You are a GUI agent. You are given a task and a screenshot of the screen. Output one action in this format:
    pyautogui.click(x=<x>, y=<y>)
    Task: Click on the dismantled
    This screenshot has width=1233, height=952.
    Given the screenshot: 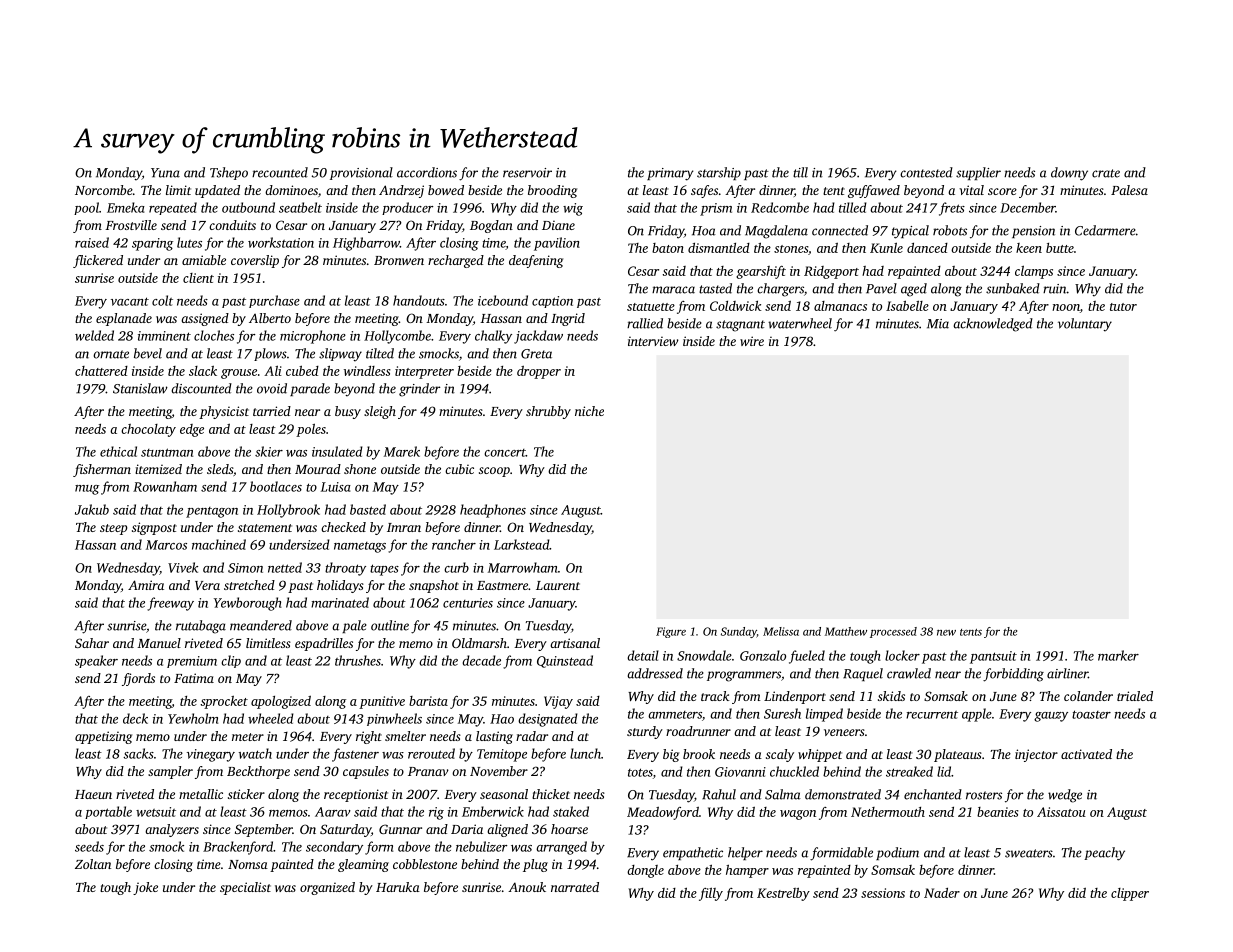 What is the action you would take?
    pyautogui.click(x=719, y=248)
